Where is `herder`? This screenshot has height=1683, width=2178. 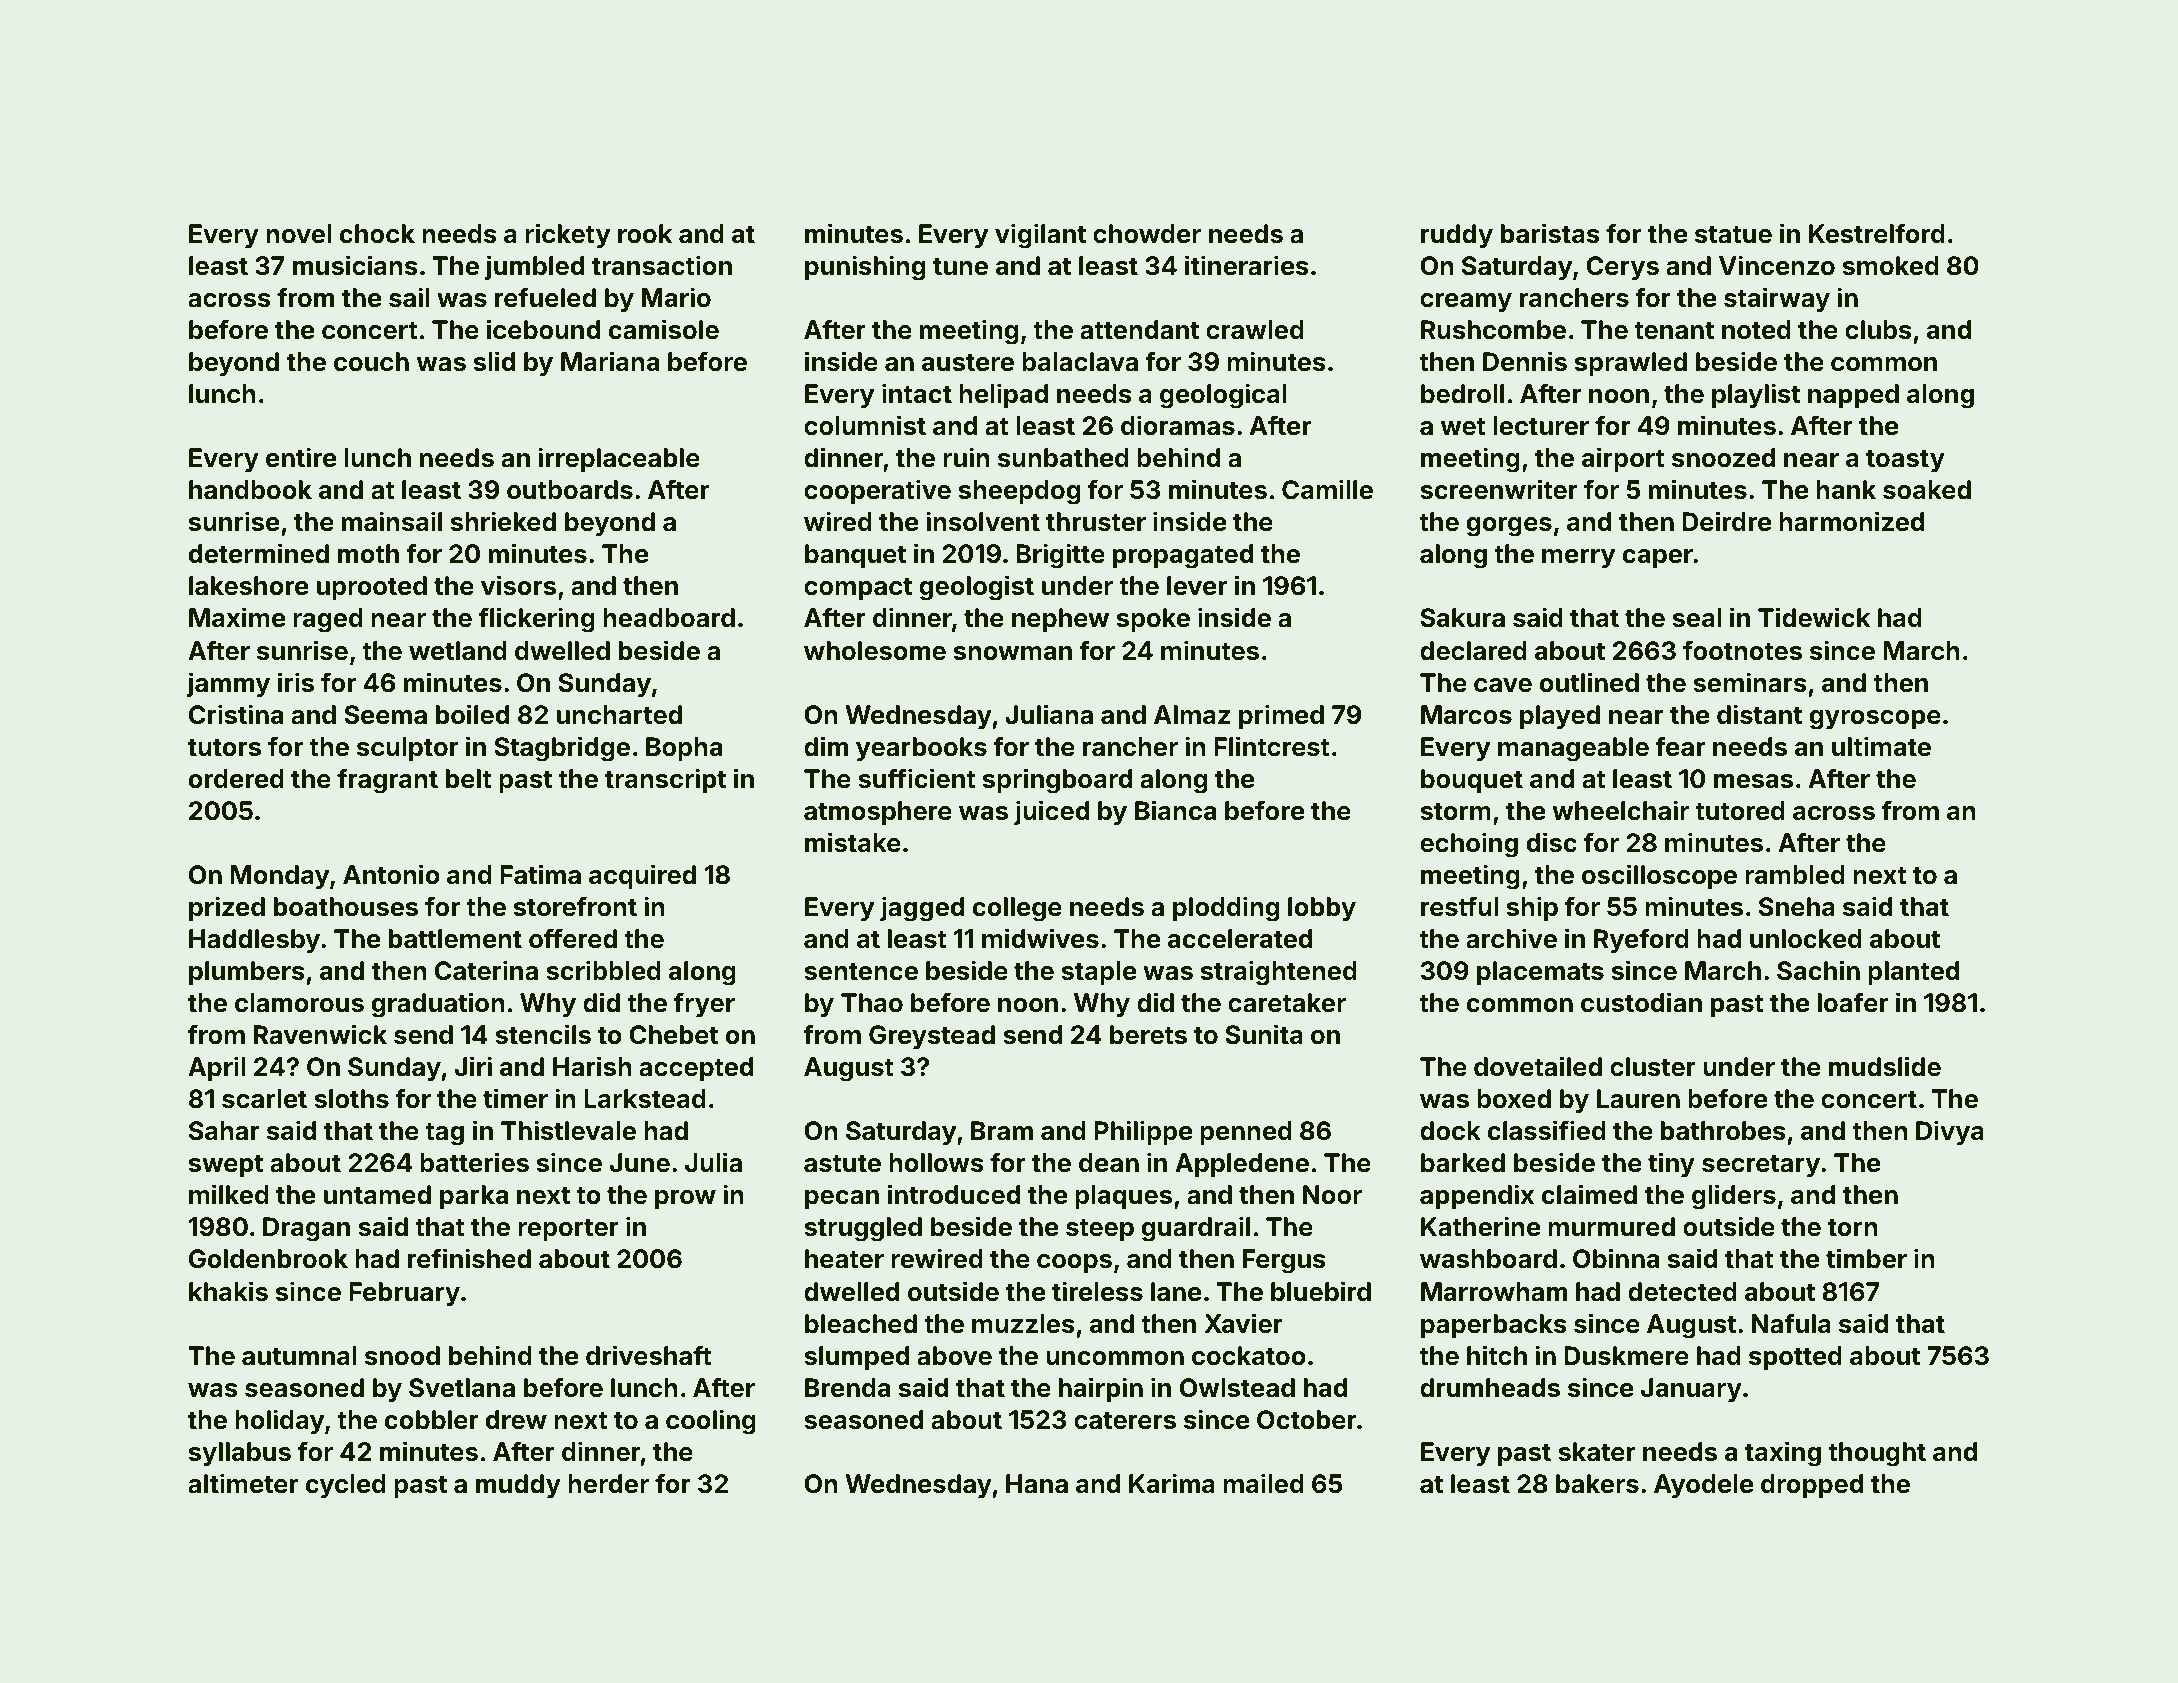 herder is located at coordinates (608, 1484).
